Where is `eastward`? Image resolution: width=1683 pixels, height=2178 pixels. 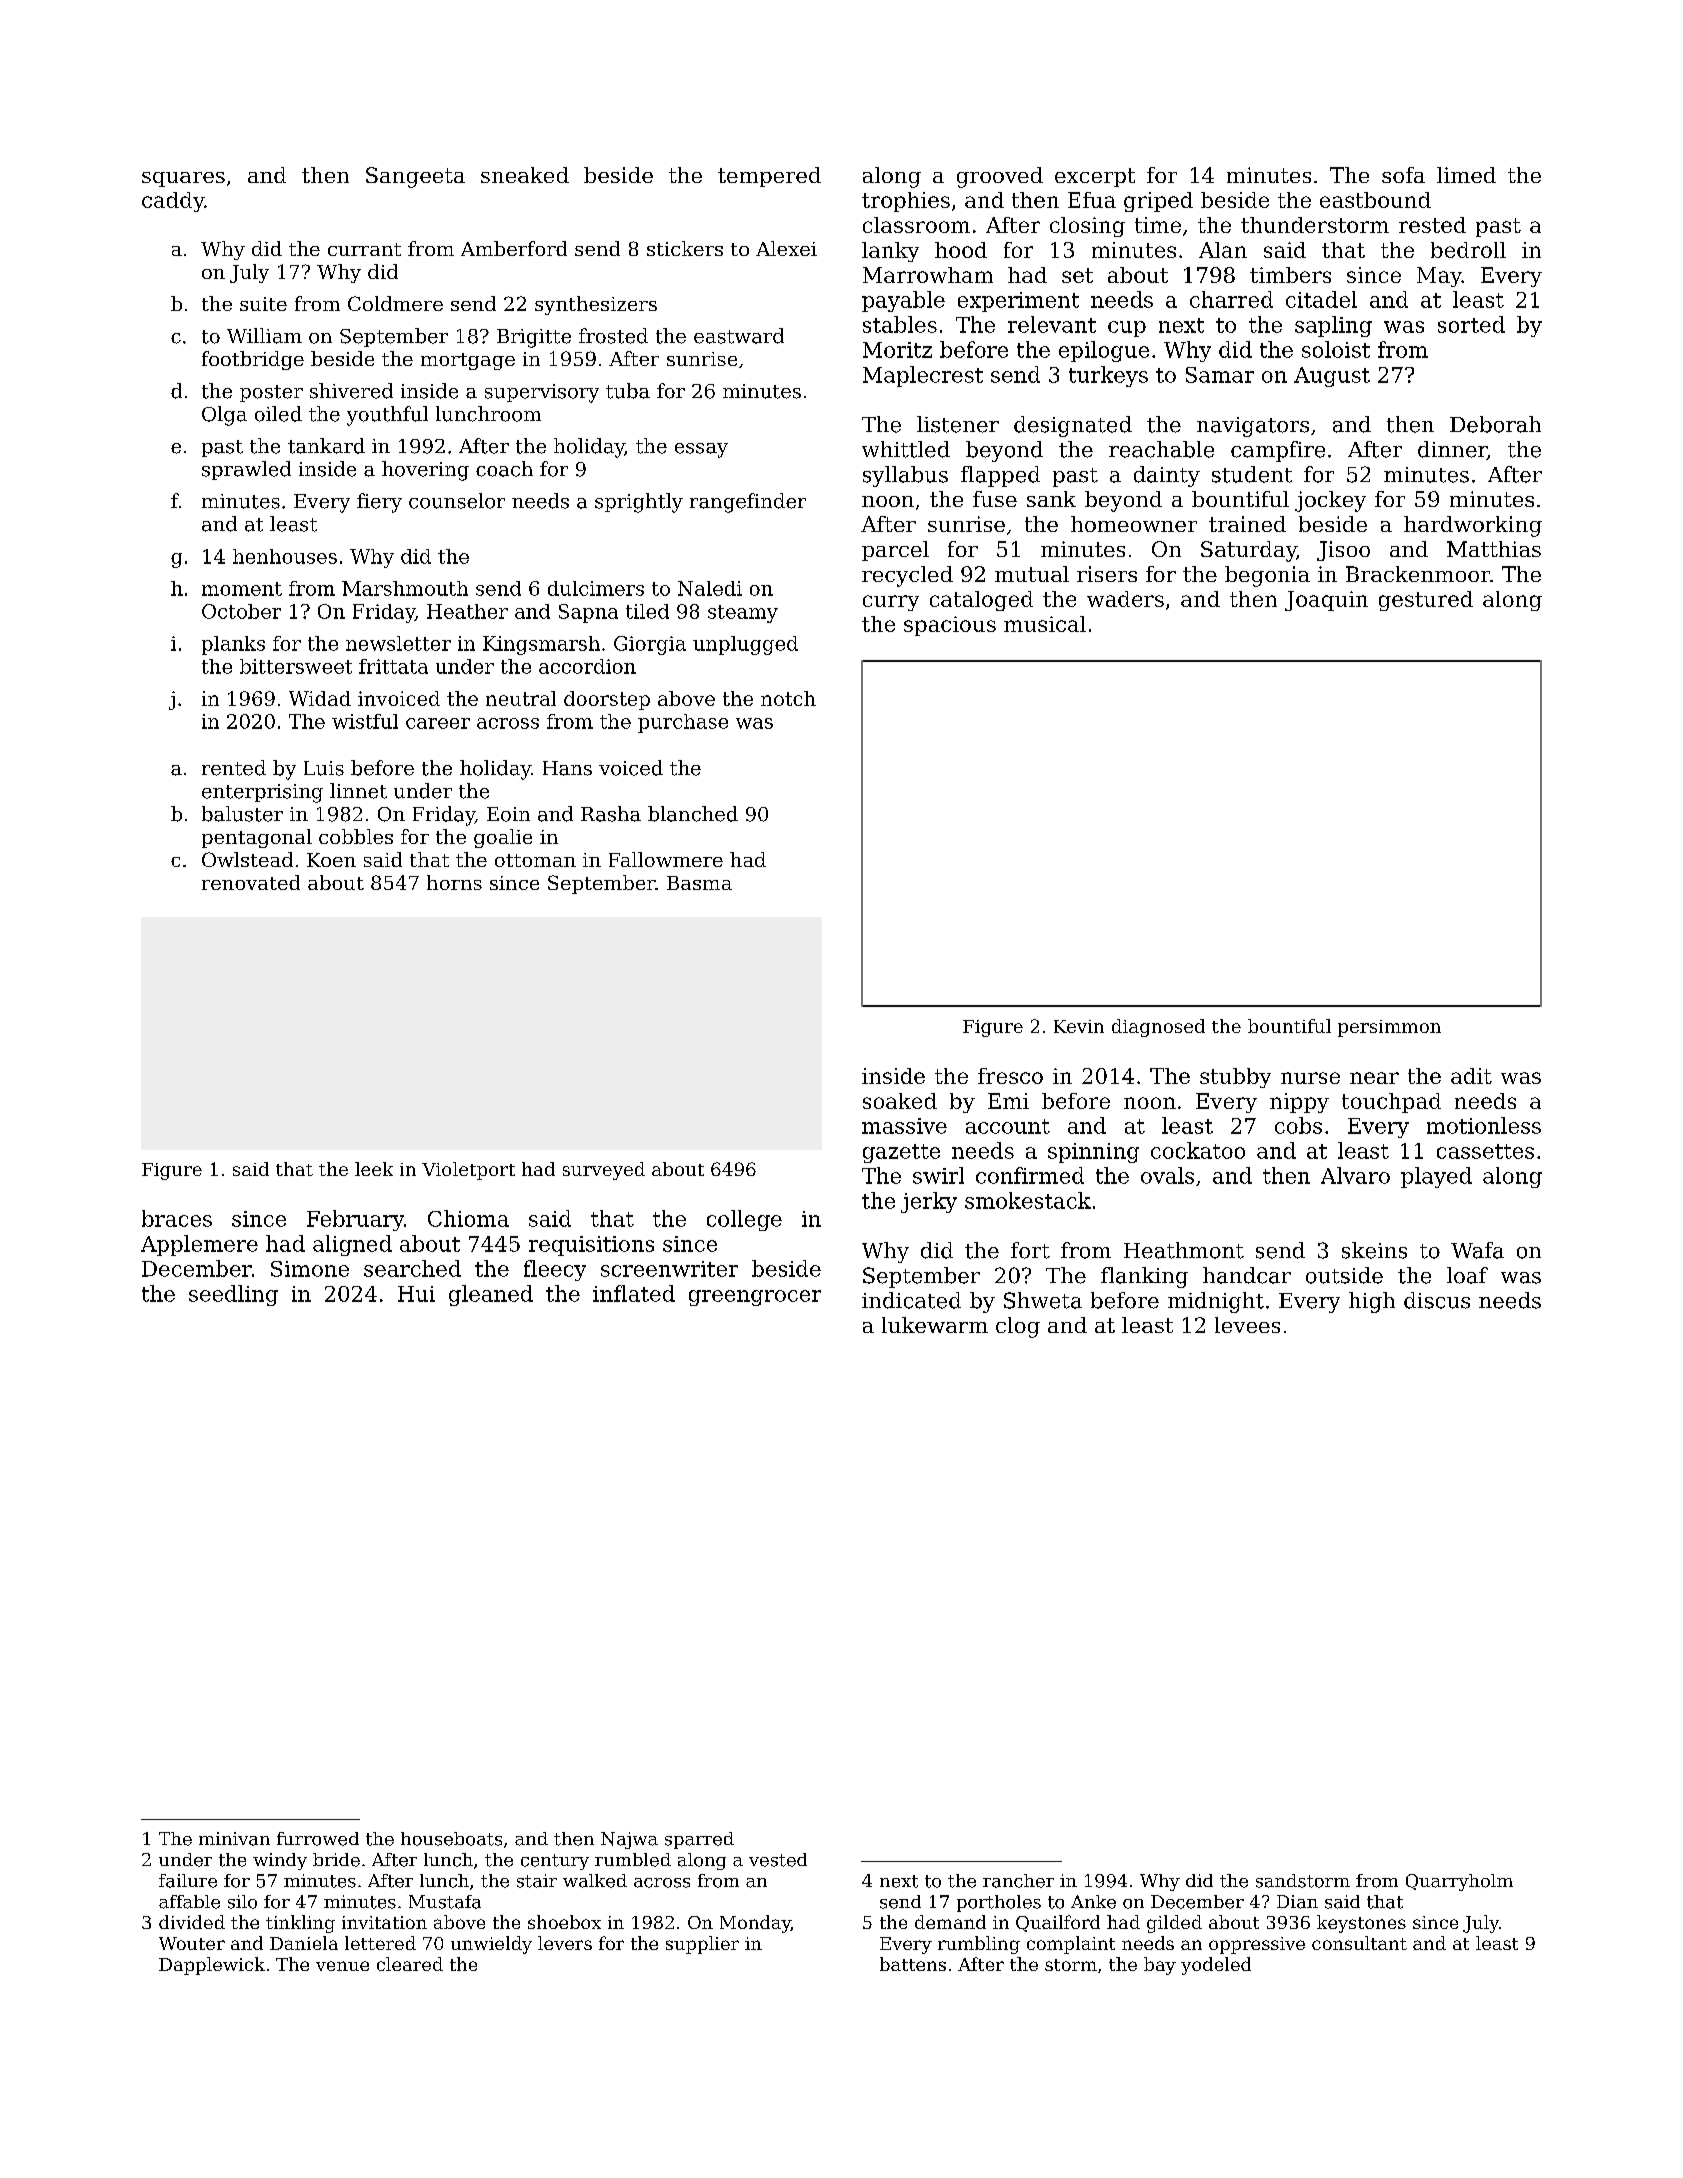 eastward is located at coordinates (739, 336).
